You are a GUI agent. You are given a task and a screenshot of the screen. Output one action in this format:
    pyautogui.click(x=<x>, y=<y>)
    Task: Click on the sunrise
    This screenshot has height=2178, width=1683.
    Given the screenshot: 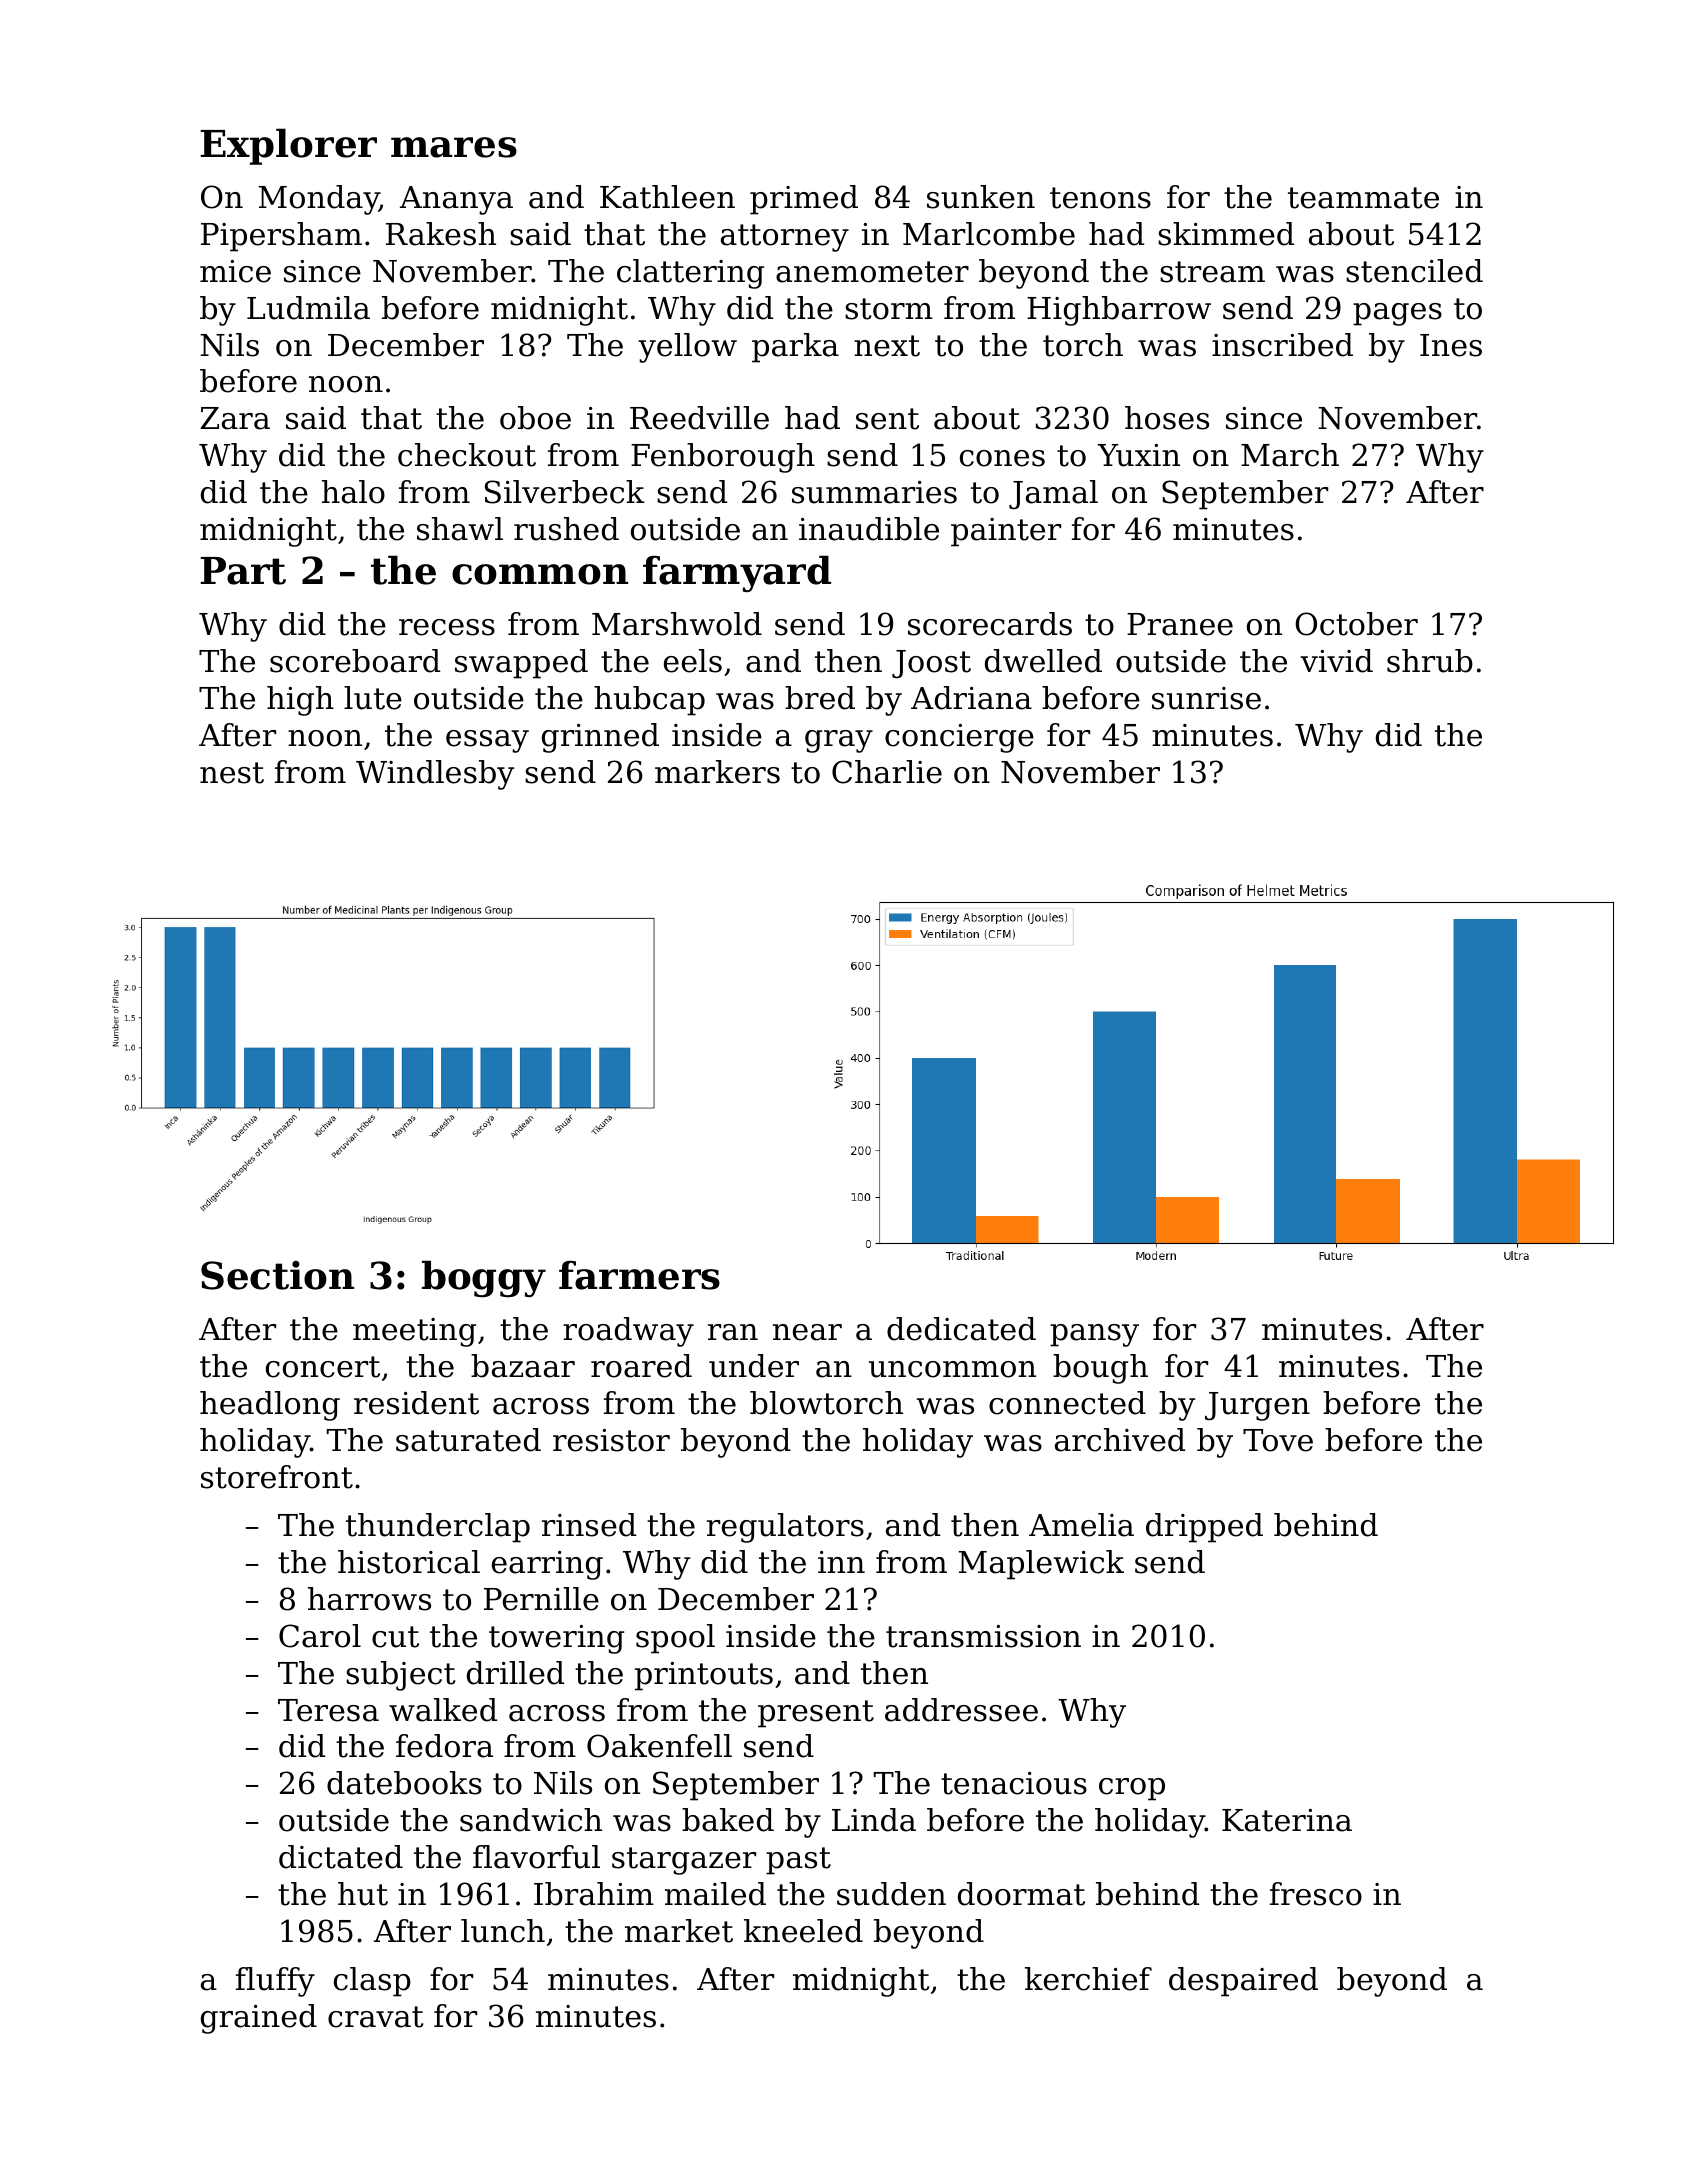 What is the action you would take?
    pyautogui.click(x=1206, y=698)
